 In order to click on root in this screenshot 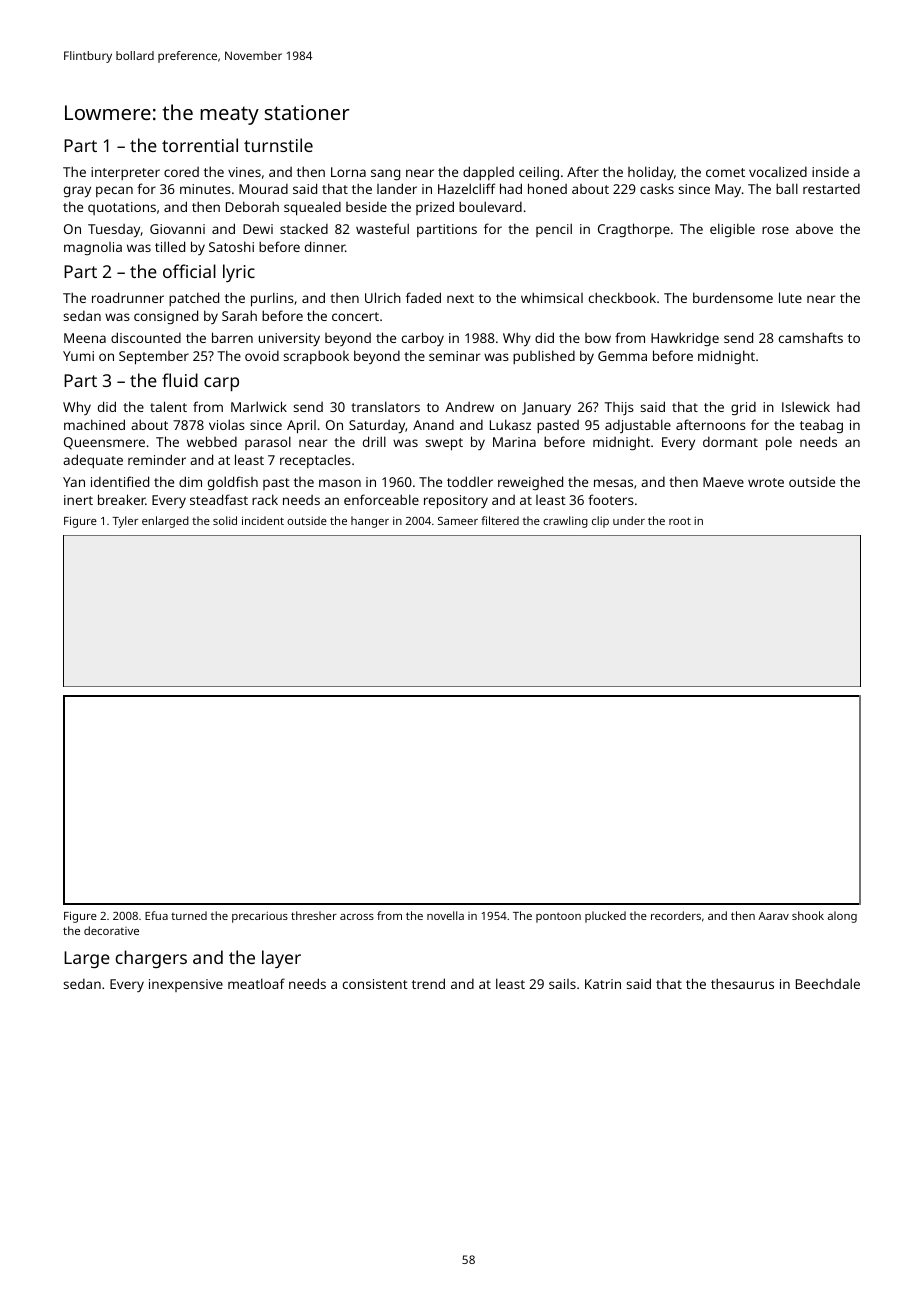, I will do `click(680, 521)`.
